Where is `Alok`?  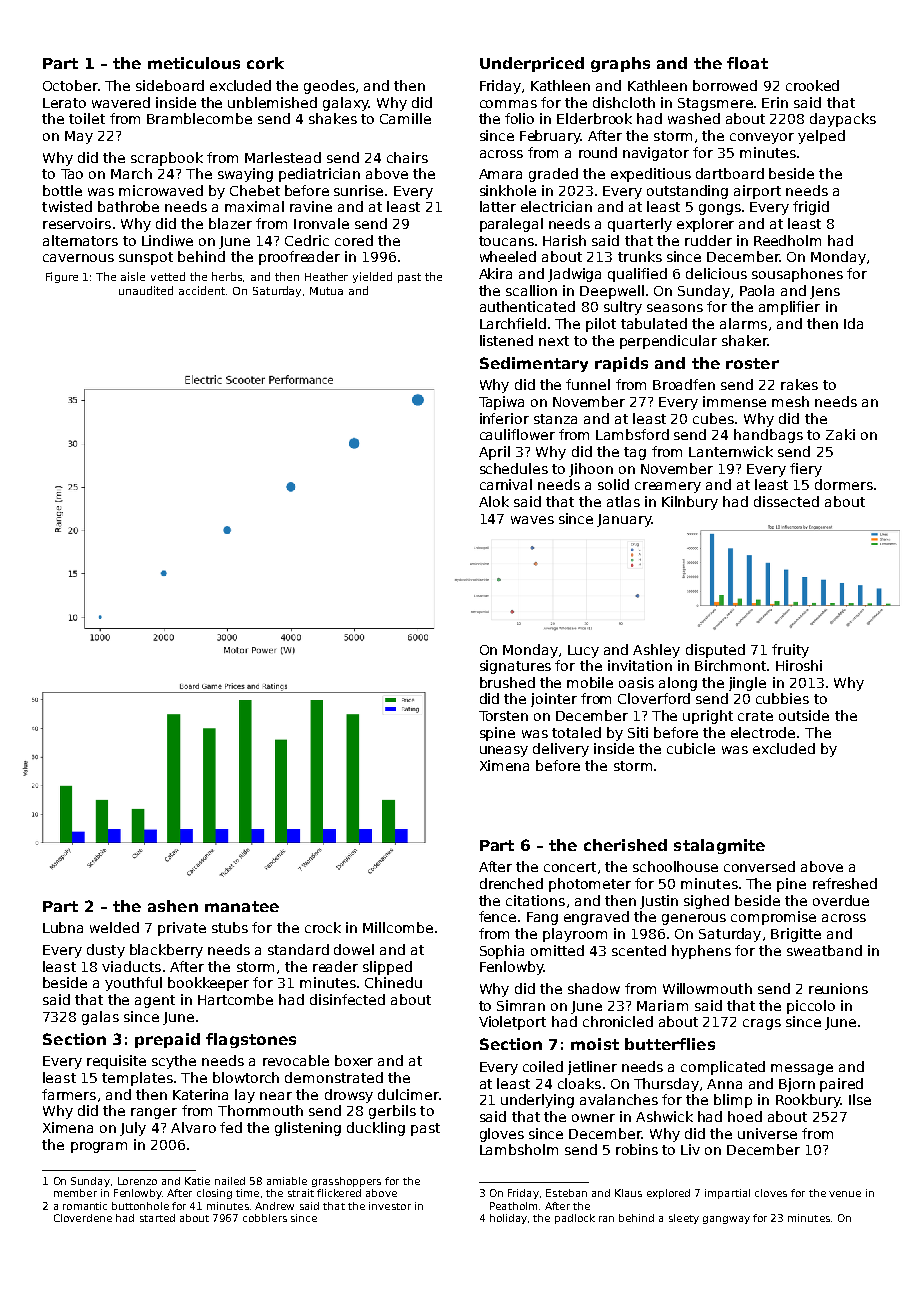 Alok is located at coordinates (494, 501).
